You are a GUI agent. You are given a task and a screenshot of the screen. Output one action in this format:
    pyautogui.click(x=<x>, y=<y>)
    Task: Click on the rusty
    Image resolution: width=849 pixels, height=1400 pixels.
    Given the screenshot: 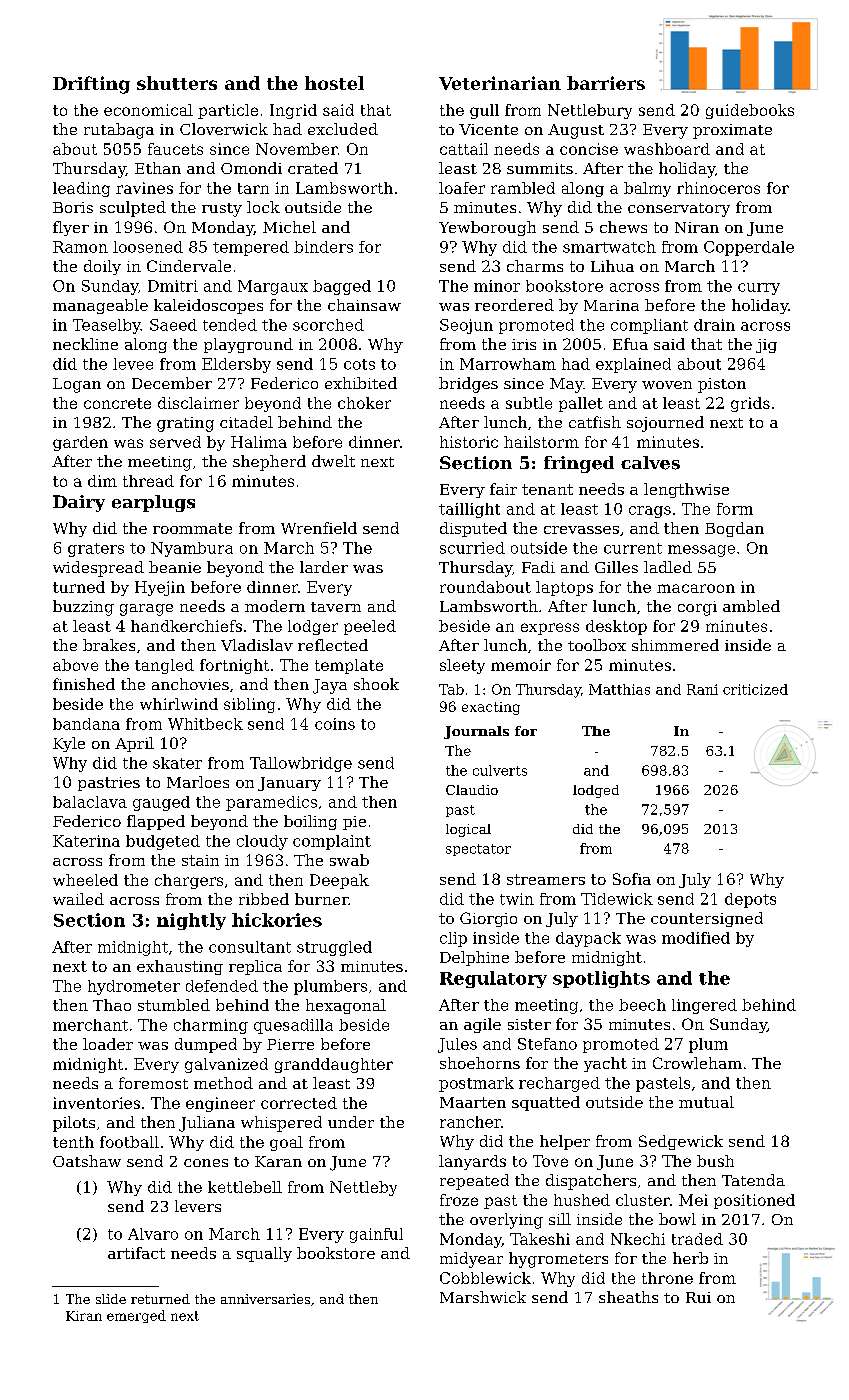 What is the action you would take?
    pyautogui.click(x=222, y=210)
